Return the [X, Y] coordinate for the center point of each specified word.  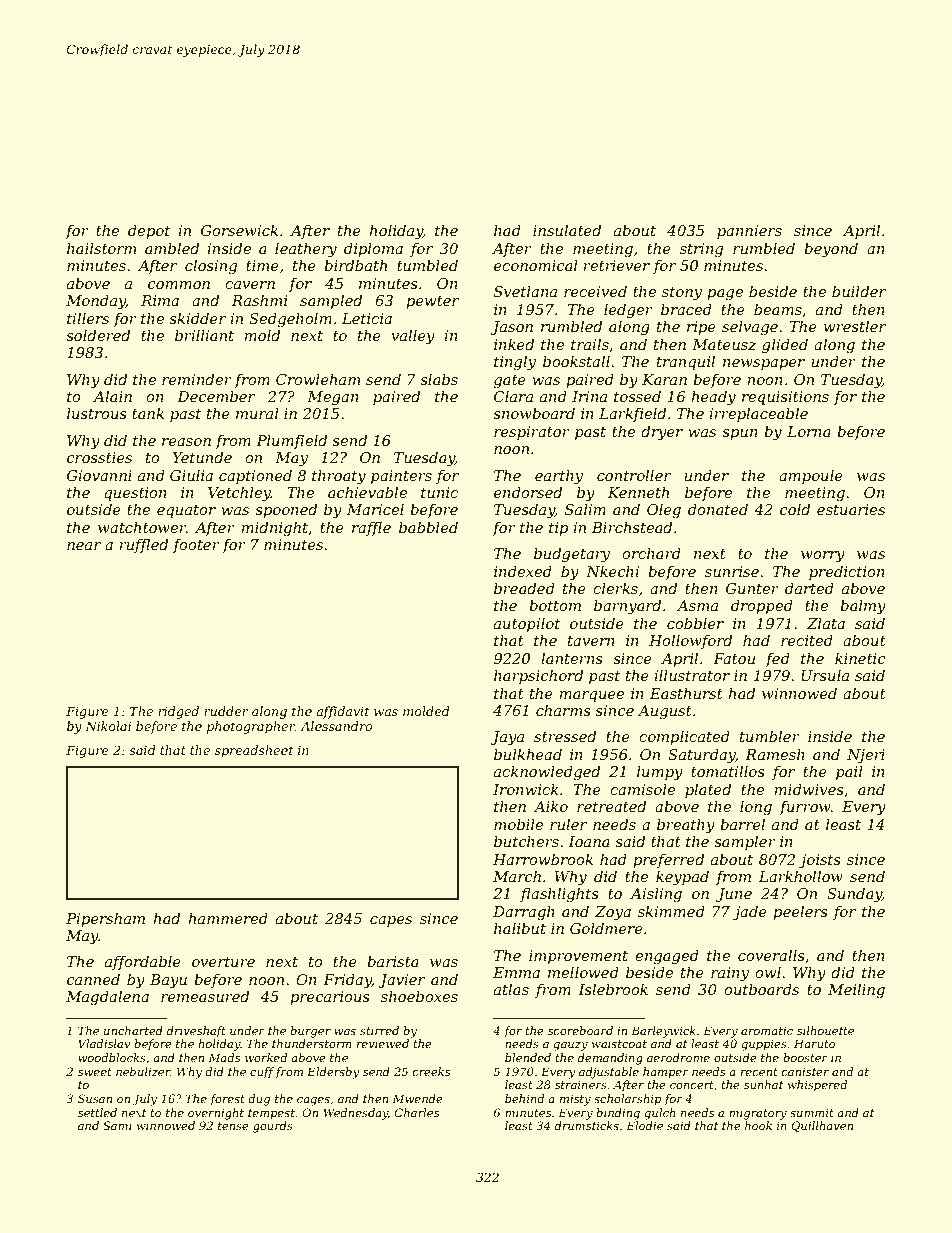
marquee [591, 696]
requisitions [785, 398]
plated [708, 790]
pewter [432, 302]
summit [812, 1112]
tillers [88, 318]
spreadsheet [254, 751]
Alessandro [336, 726]
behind [524, 1098]
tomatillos [728, 771]
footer [196, 546]
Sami [117, 1125]
